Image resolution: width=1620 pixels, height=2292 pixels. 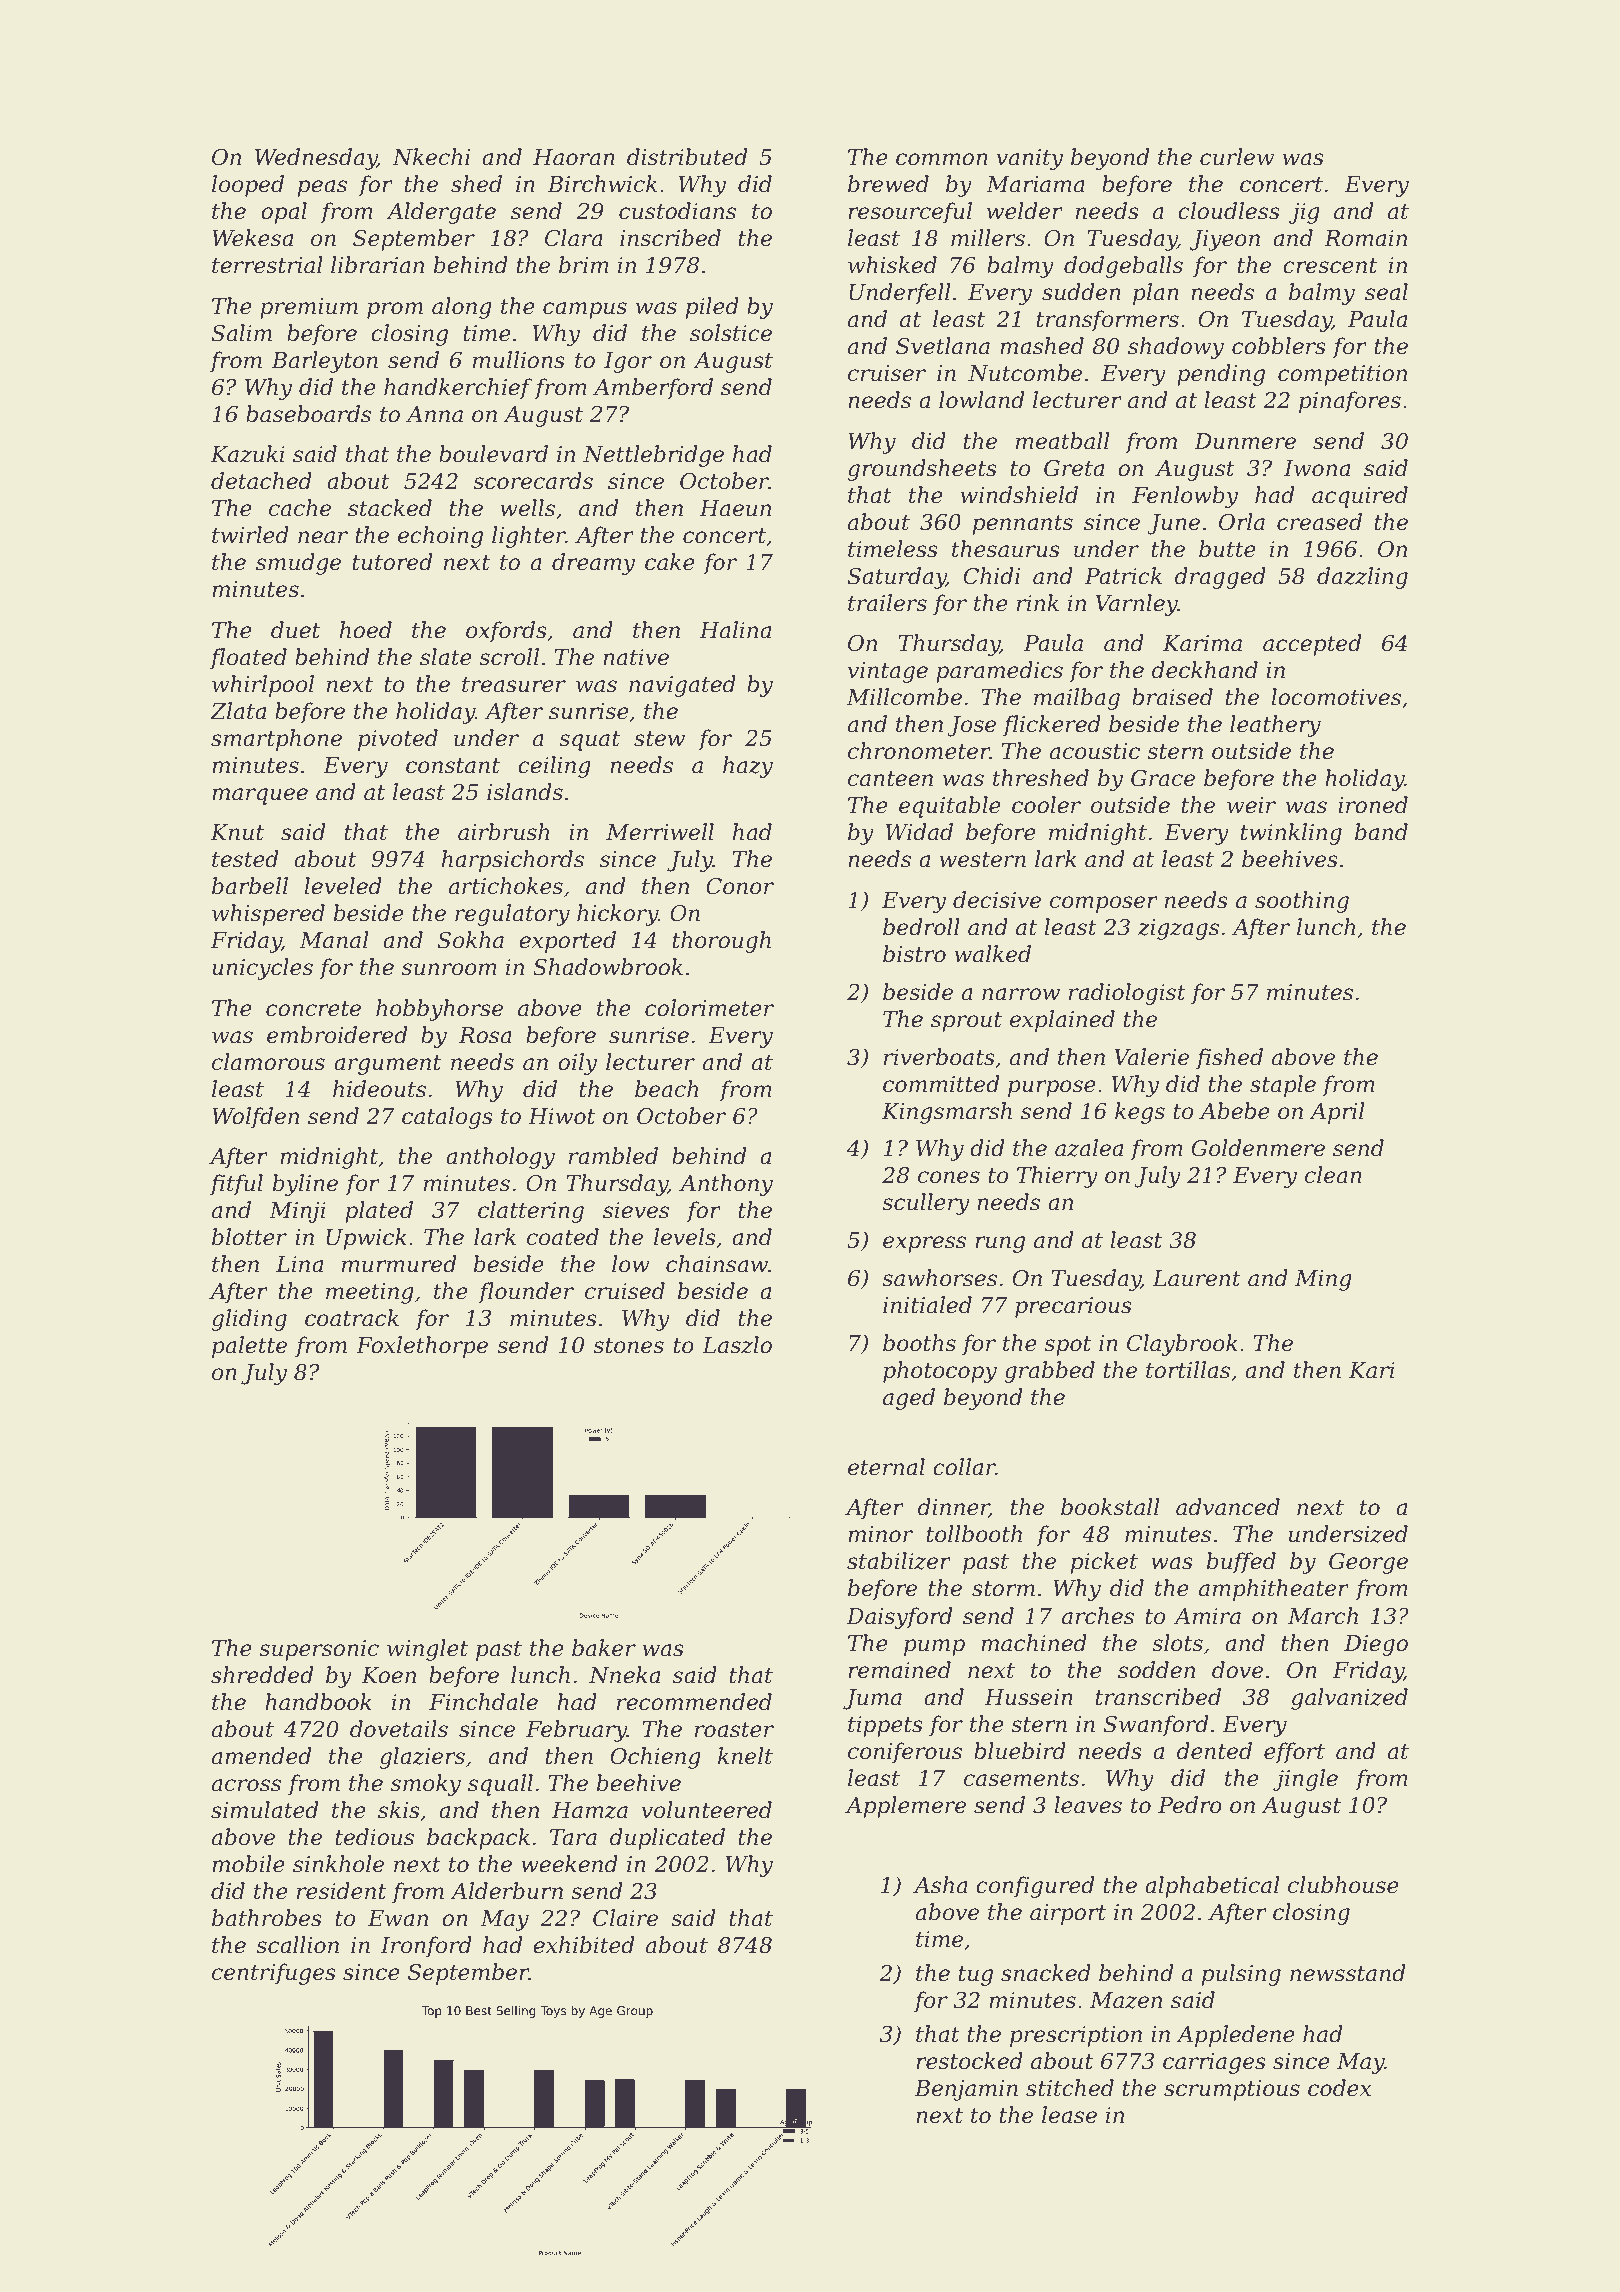 I want to click on centrifuges, so click(x=274, y=1974).
